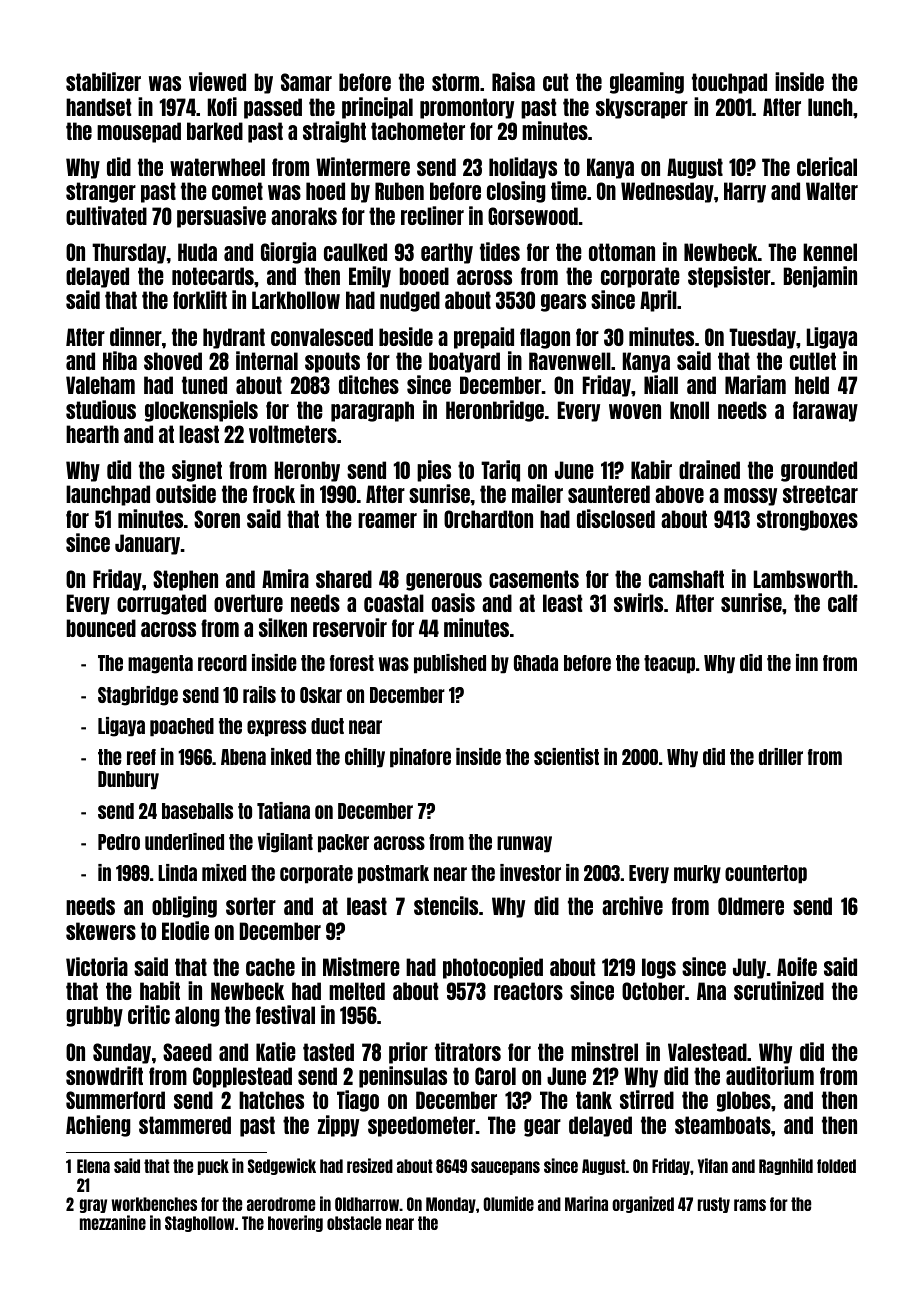 The image size is (924, 1308). What do you see at coordinates (344, 579) in the screenshot?
I see `shared` at bounding box center [344, 579].
